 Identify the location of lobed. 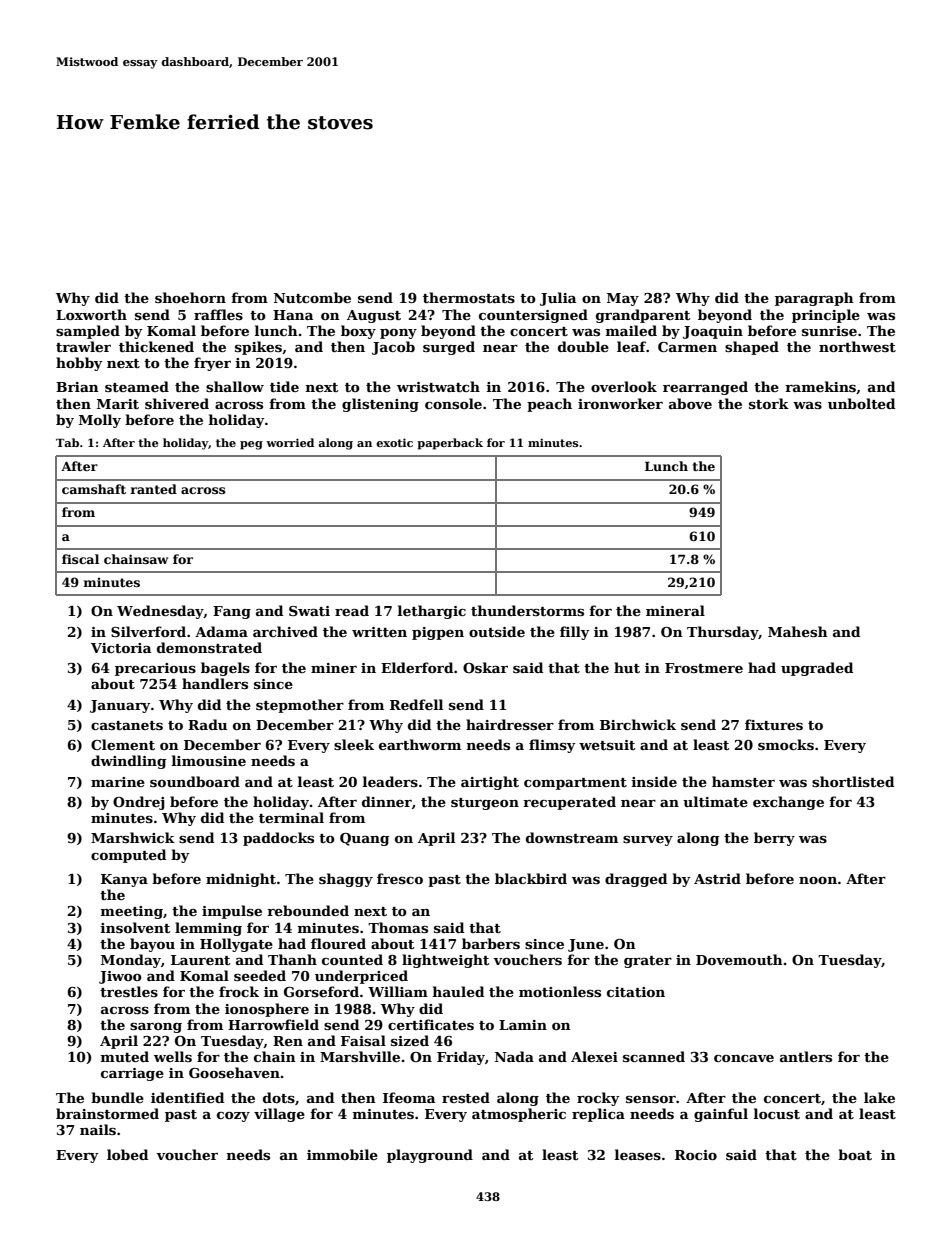
(127, 1154).
